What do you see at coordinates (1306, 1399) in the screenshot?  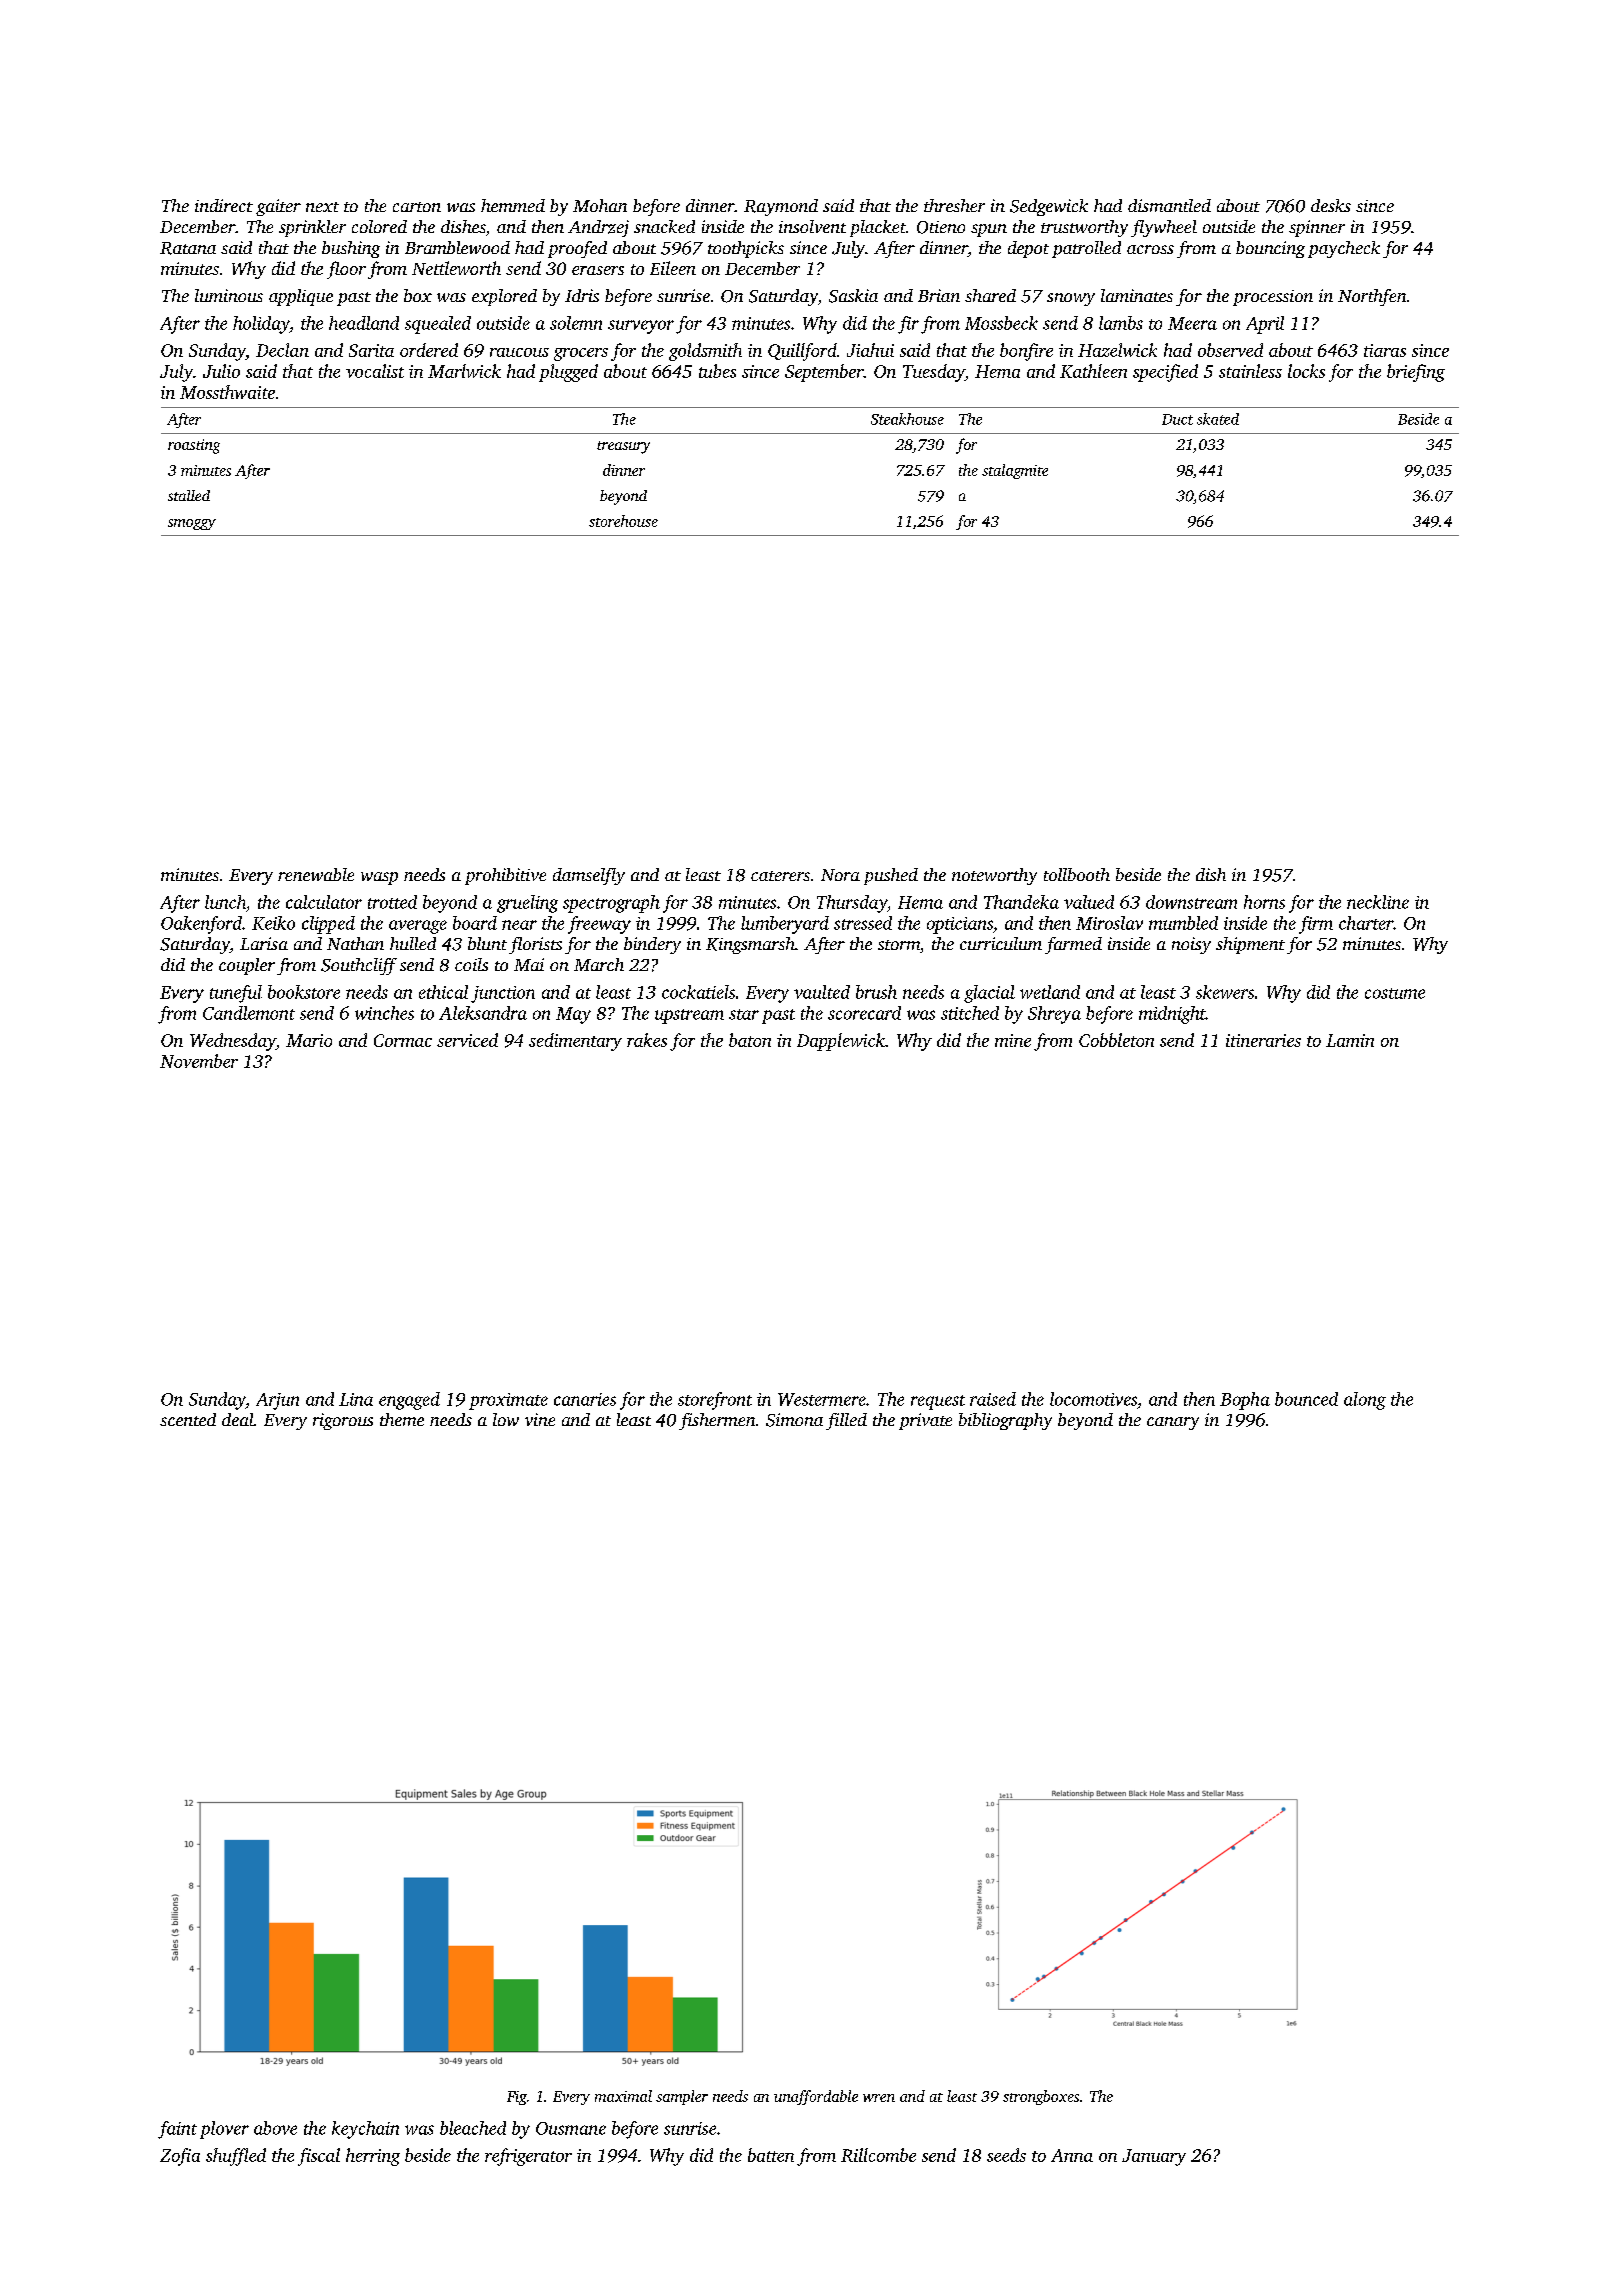 I see `bounced` at bounding box center [1306, 1399].
